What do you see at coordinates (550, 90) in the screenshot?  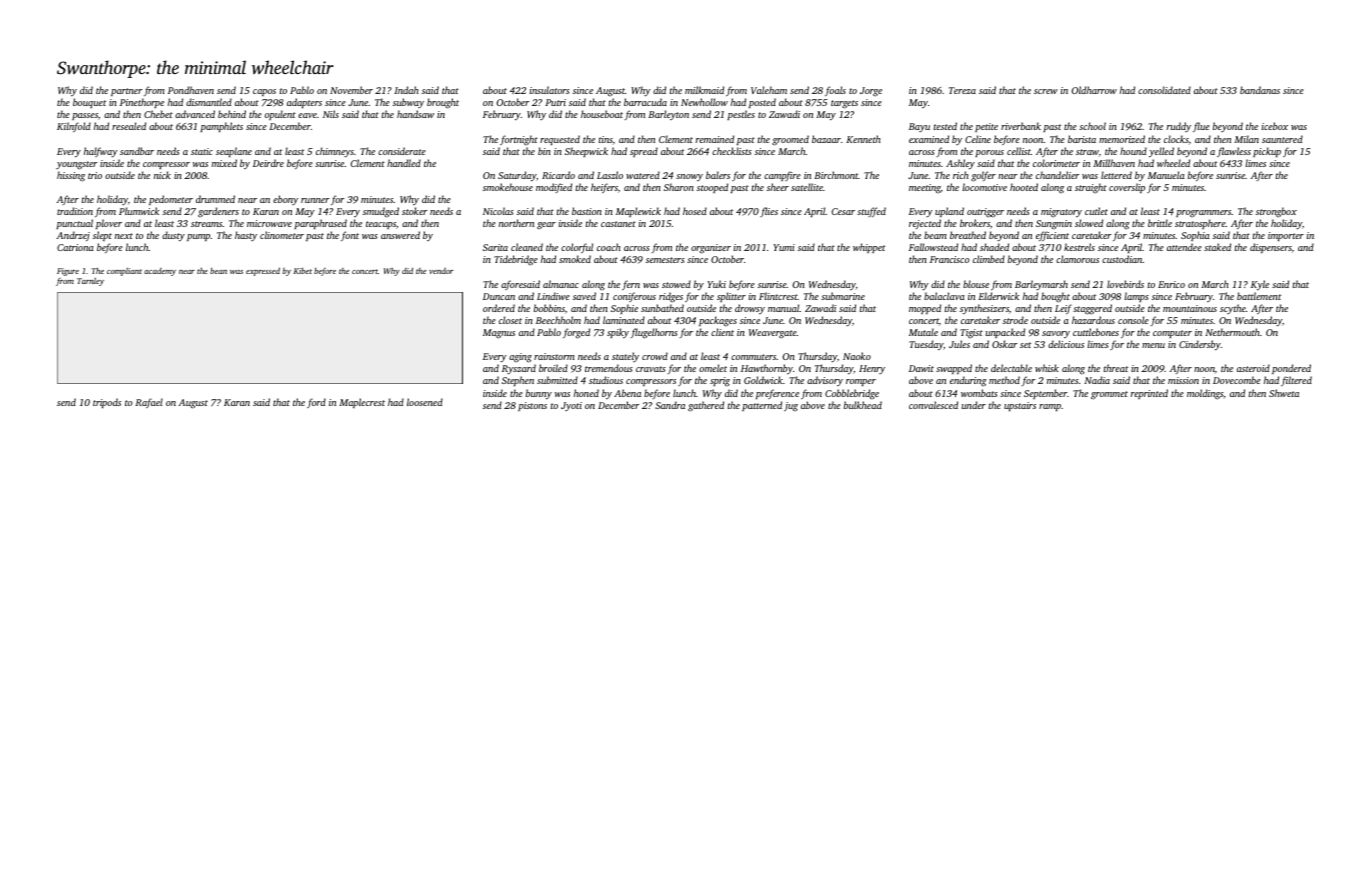 I see `insulators` at bounding box center [550, 90].
